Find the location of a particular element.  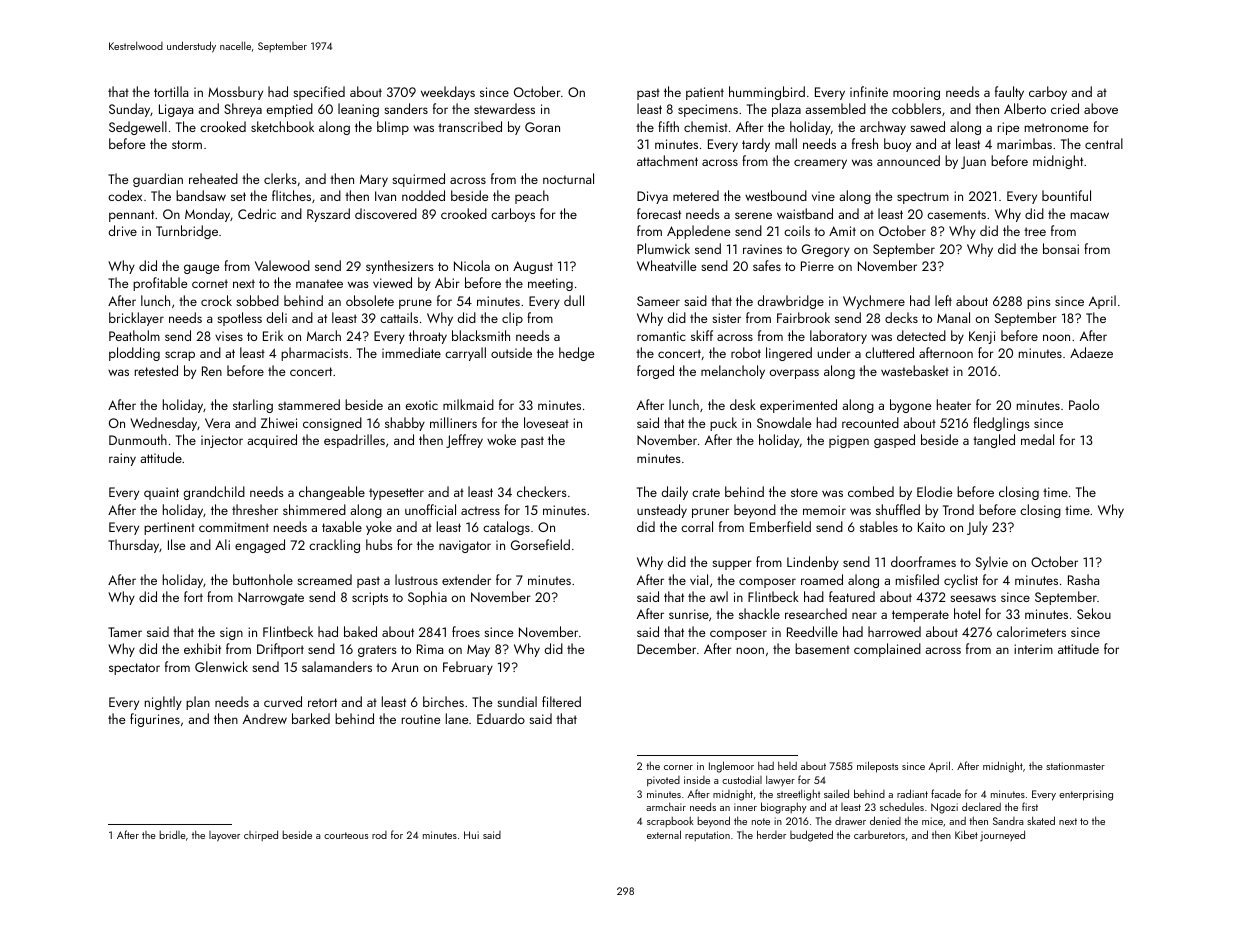

Juan is located at coordinates (973, 162).
